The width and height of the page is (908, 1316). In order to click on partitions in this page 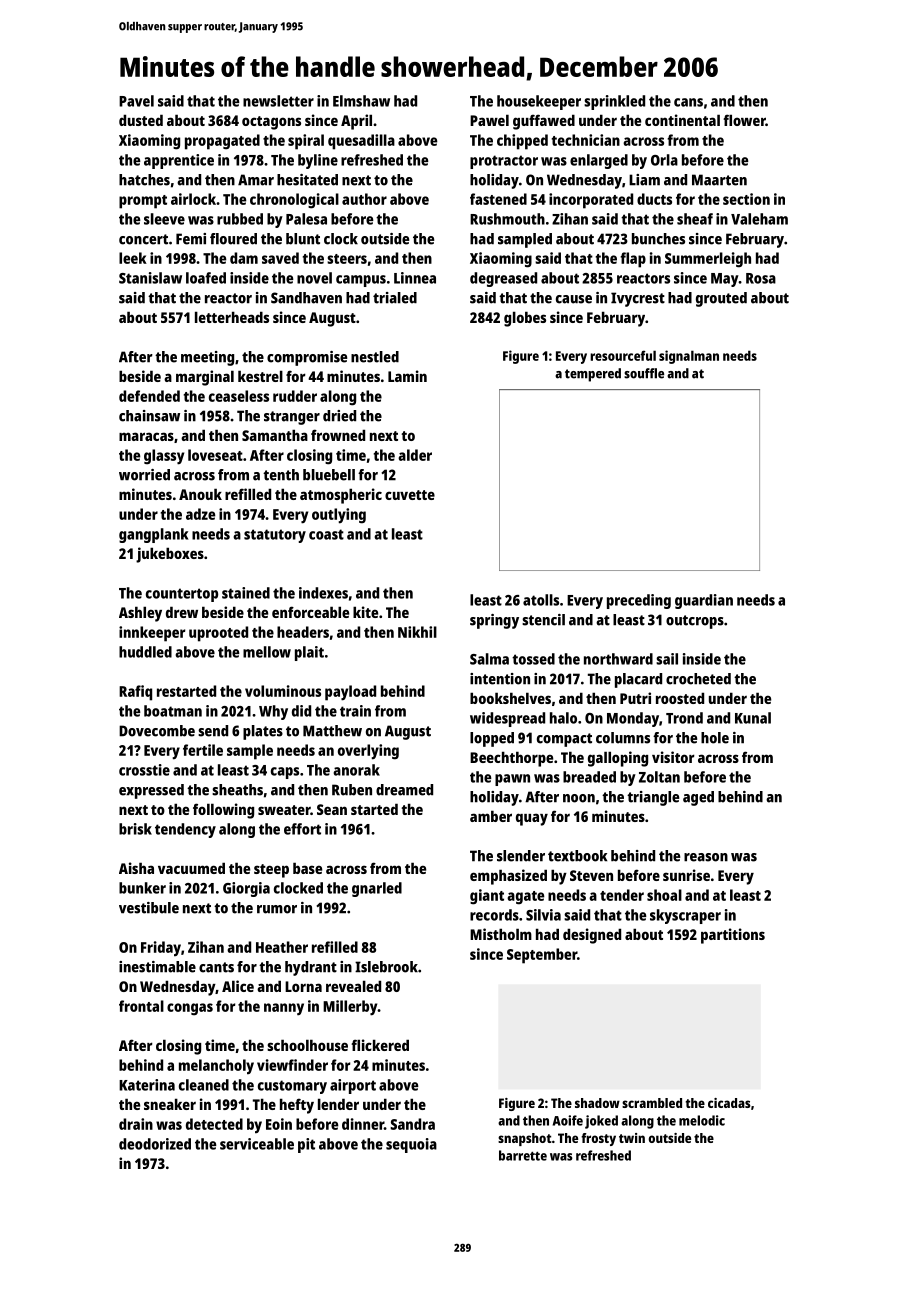, I will do `click(733, 936)`.
